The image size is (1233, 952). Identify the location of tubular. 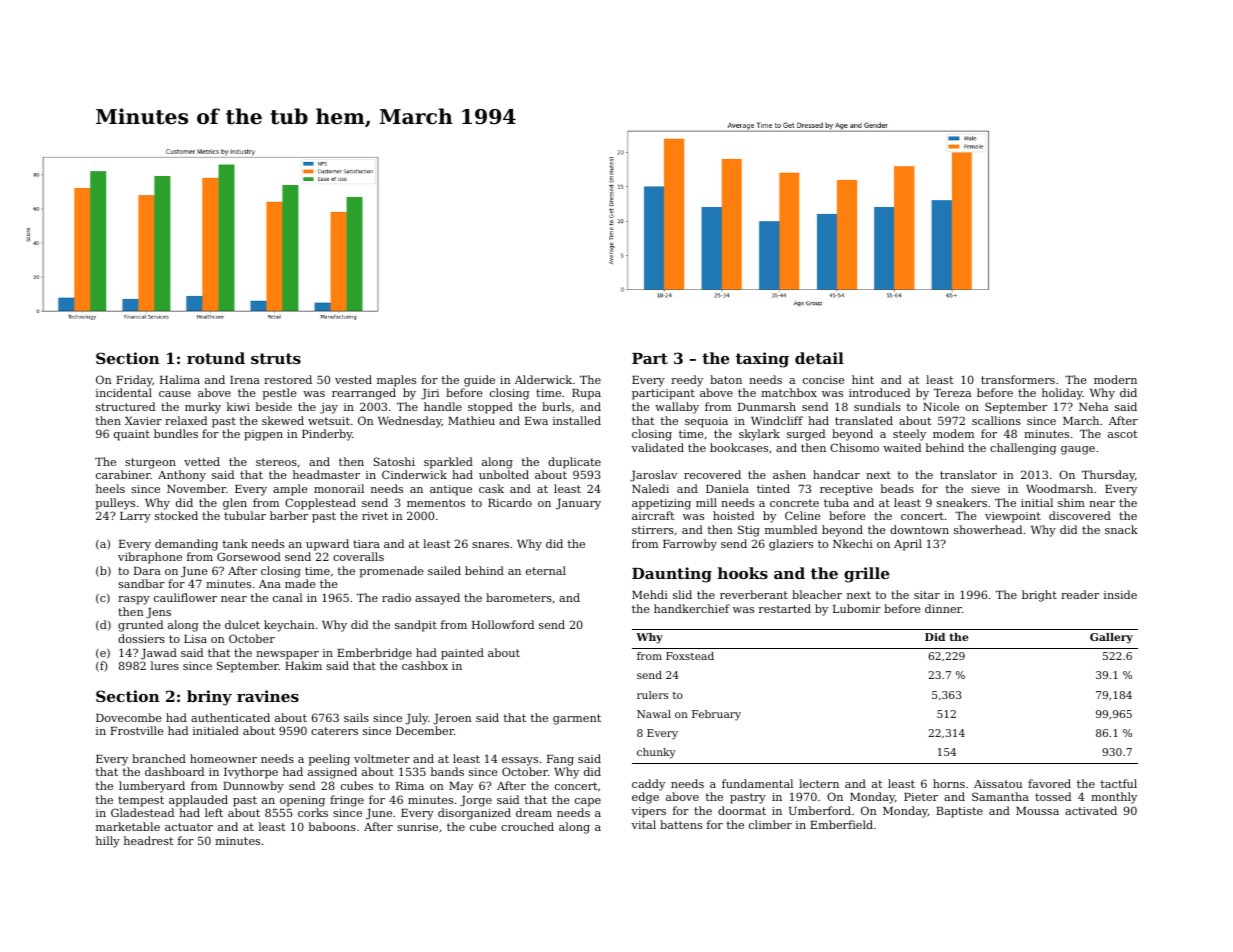
(245, 515).
